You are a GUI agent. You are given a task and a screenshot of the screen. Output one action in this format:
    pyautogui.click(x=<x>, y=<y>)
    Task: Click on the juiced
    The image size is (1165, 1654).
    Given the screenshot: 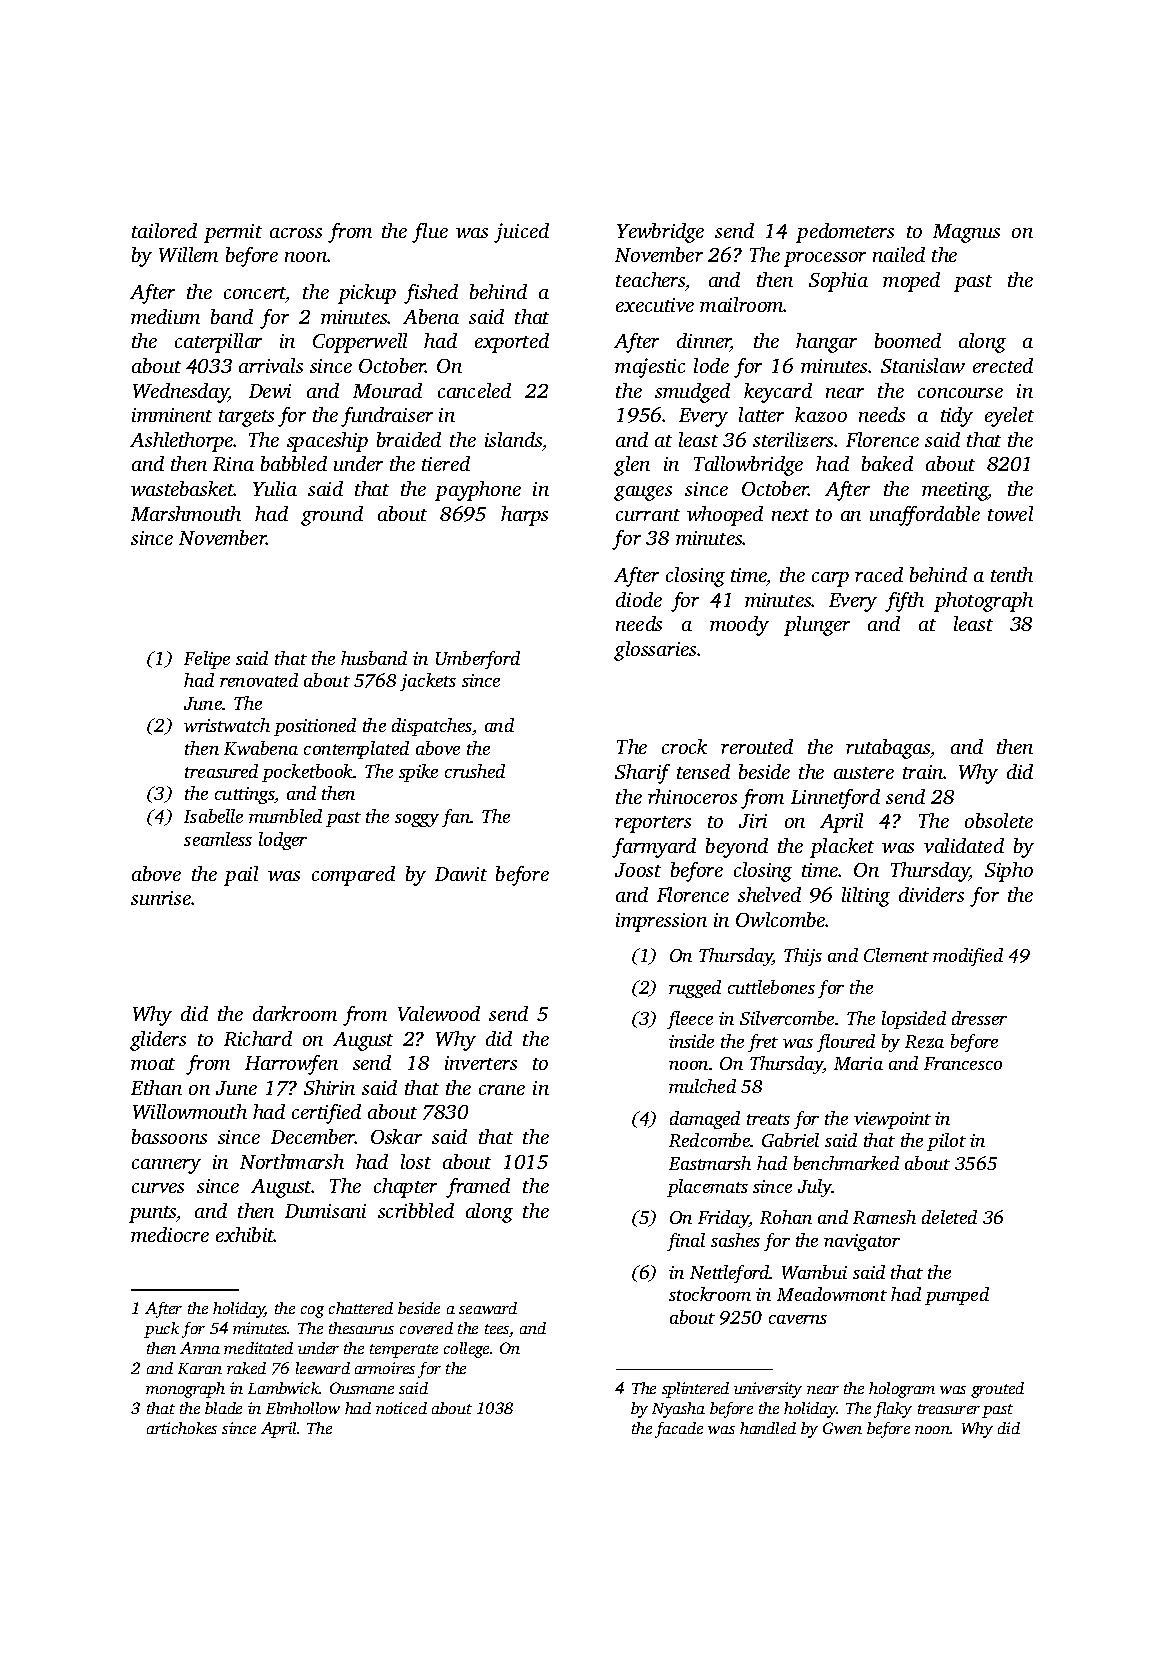 What is the action you would take?
    pyautogui.click(x=521, y=233)
